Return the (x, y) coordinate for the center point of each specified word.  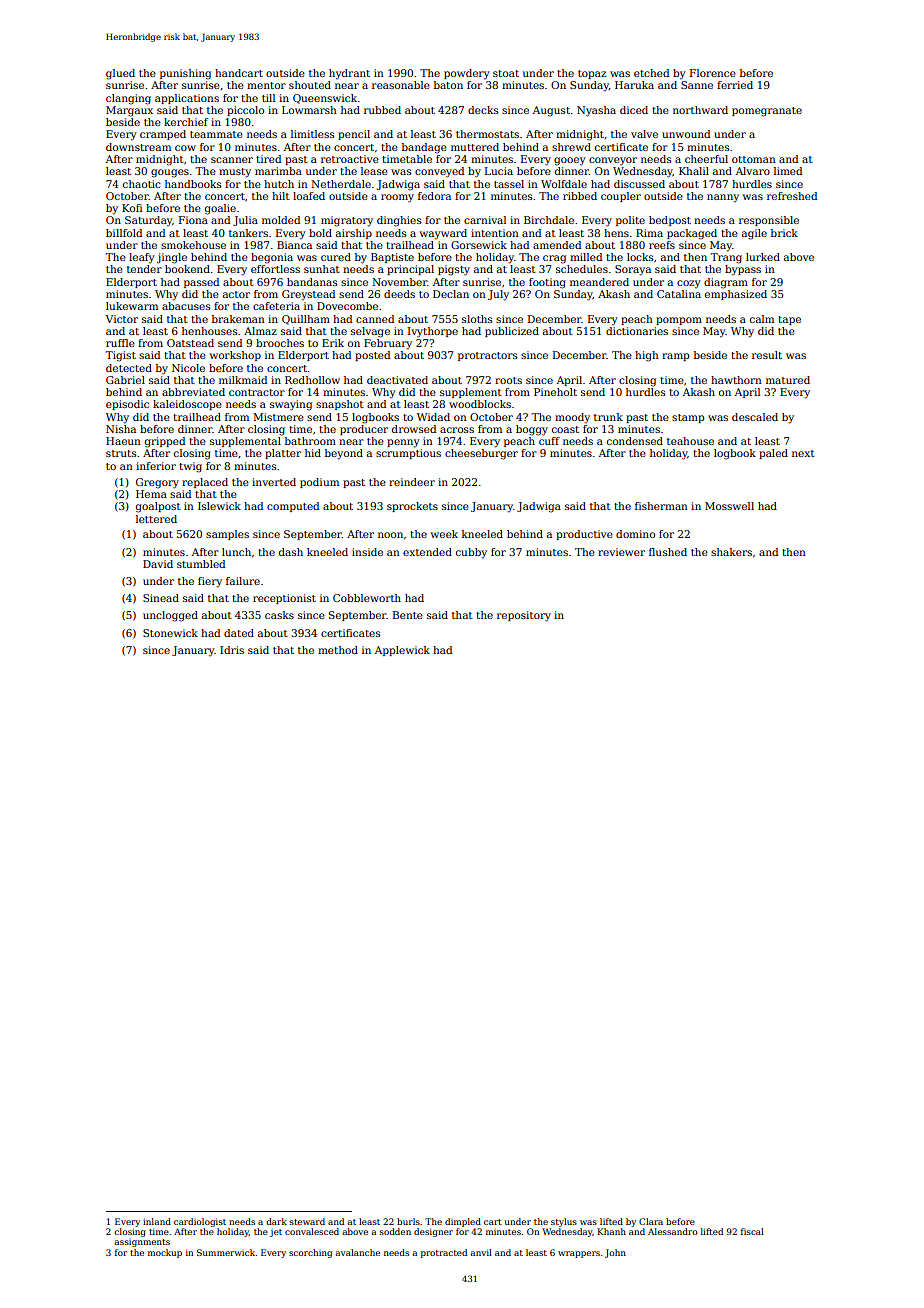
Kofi (132, 208)
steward (307, 1221)
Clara (651, 1221)
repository (524, 616)
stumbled (201, 564)
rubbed (382, 110)
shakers (731, 552)
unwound (686, 134)
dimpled (463, 1222)
